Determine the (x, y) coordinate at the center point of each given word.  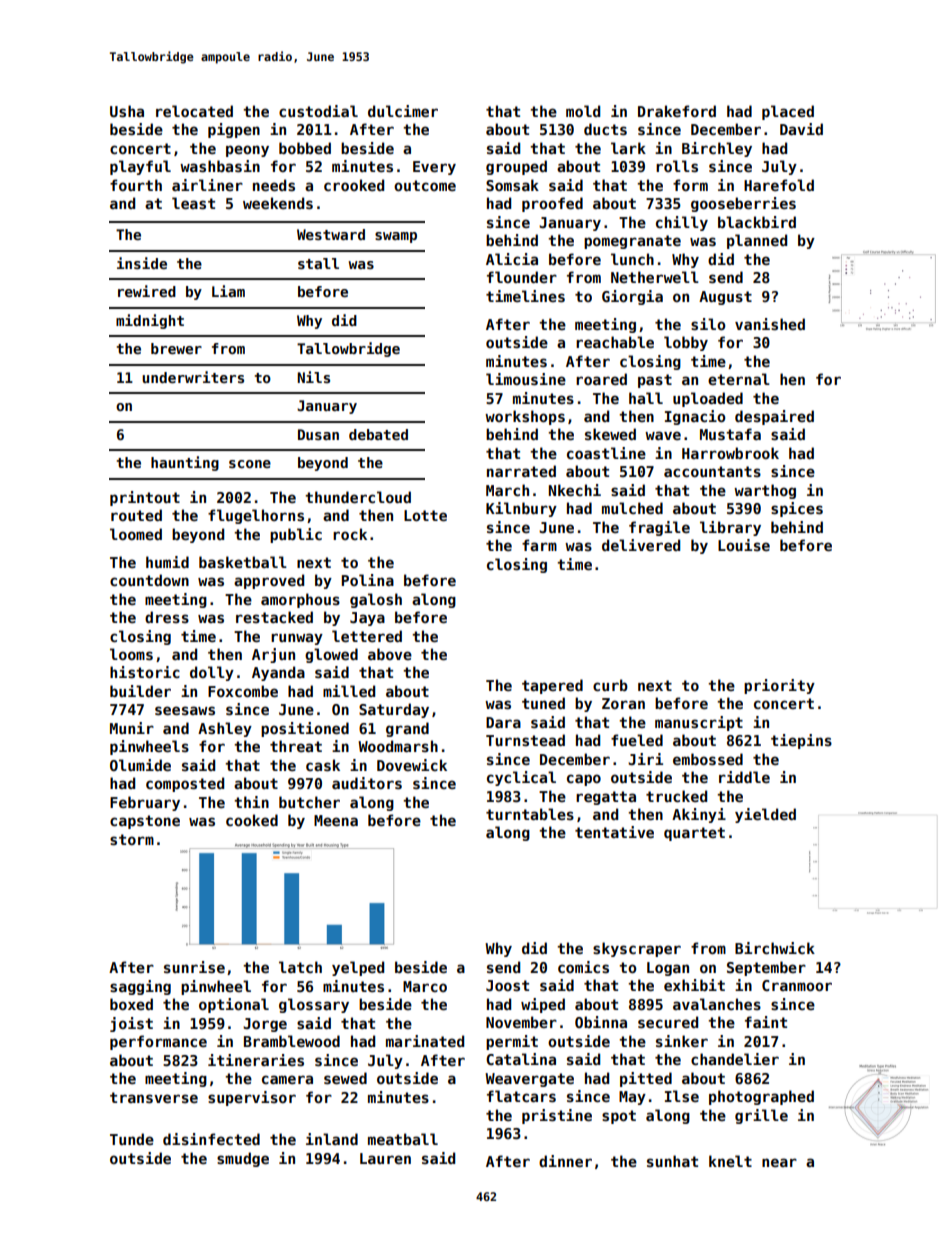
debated (378, 434)
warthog (765, 491)
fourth (136, 185)
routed (136, 515)
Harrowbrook (730, 453)
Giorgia (632, 297)
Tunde (132, 1139)
